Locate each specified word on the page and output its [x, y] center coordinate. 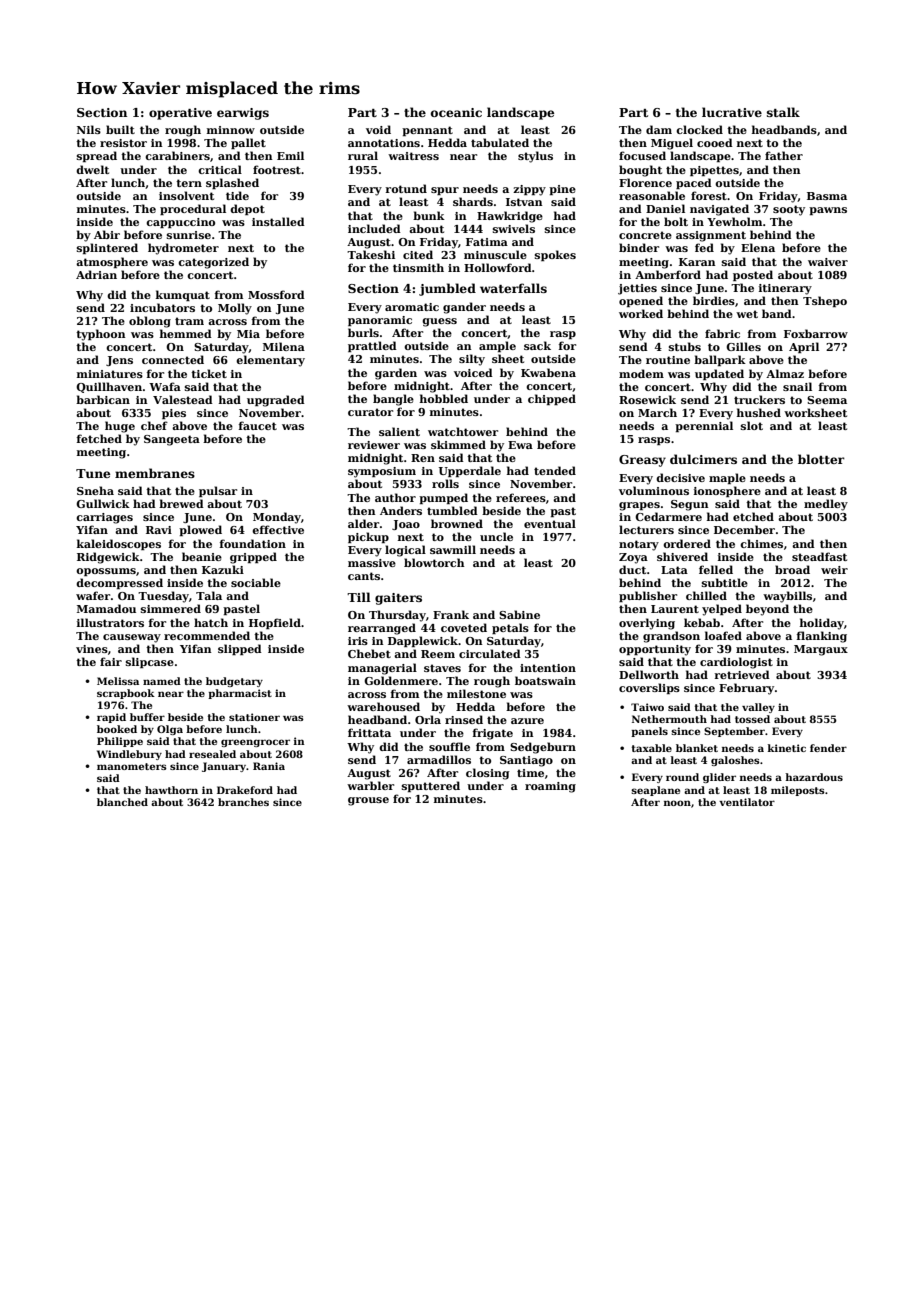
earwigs [243, 114]
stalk [783, 112]
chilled [706, 595]
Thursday [397, 616]
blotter [821, 459]
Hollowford [498, 267]
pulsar [218, 491]
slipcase [150, 662]
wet [747, 314]
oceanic [456, 112]
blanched [122, 802]
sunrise [189, 235]
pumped [443, 498]
